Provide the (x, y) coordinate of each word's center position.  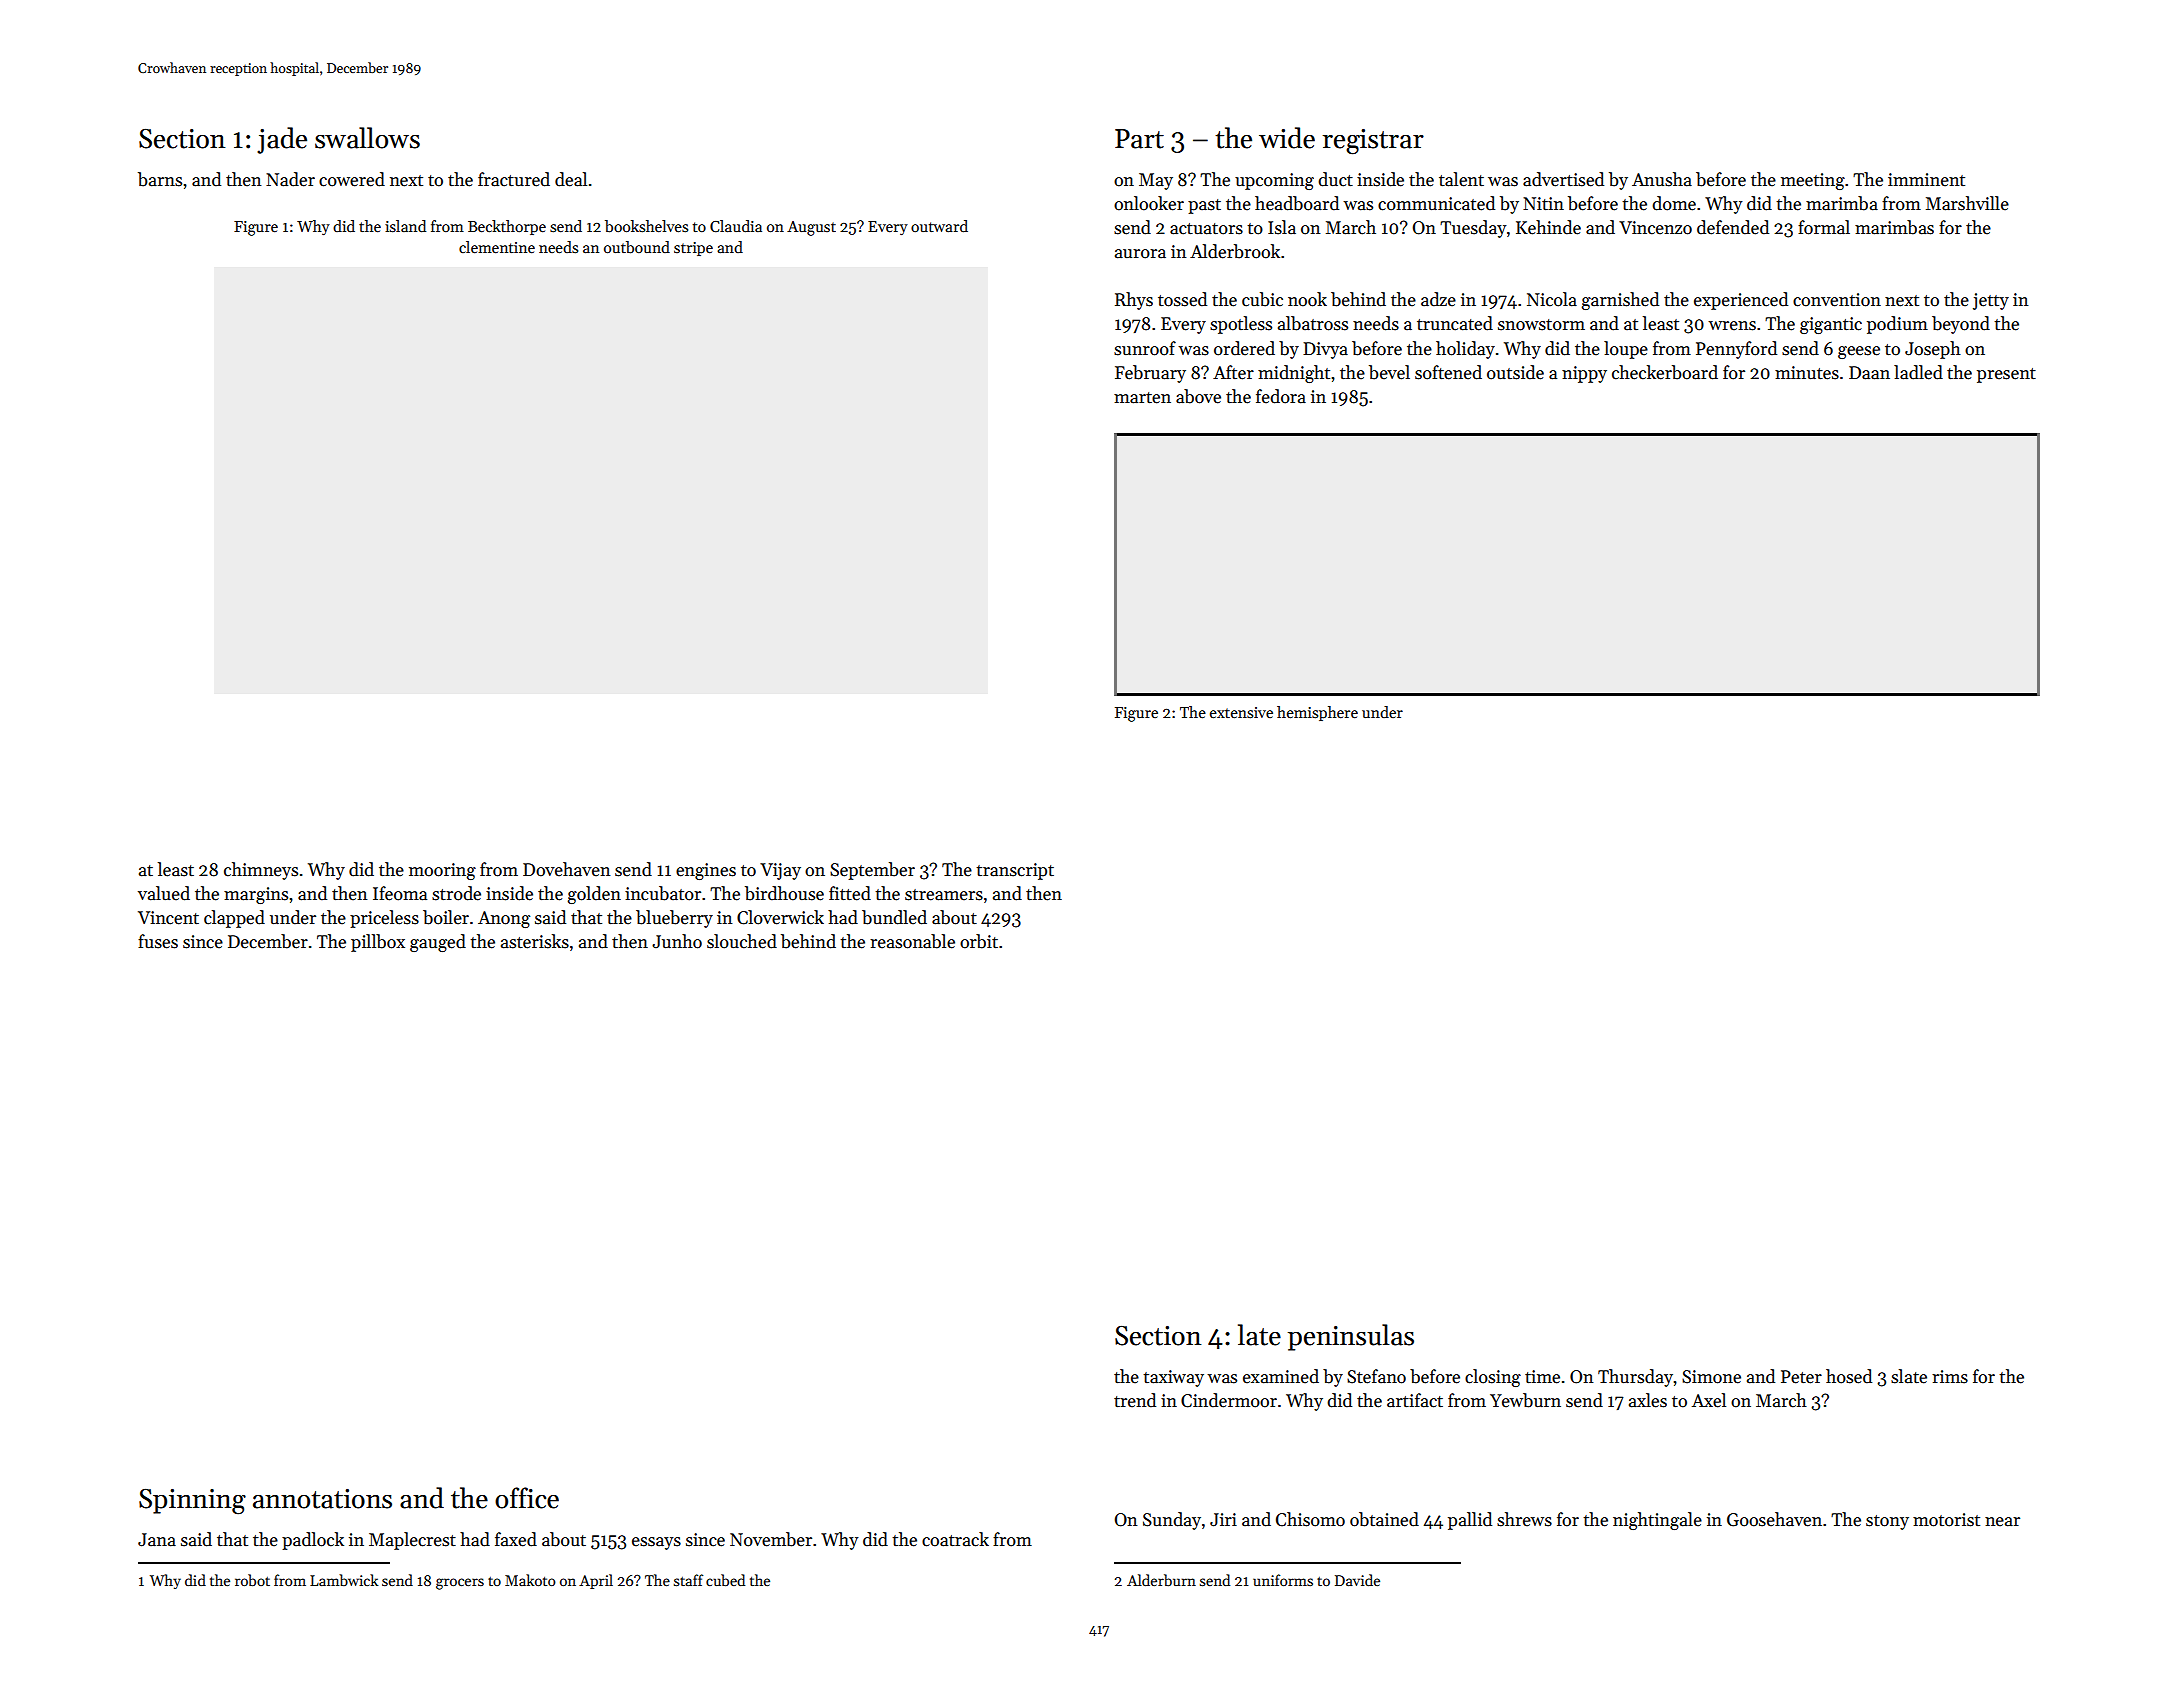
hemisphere (1317, 713)
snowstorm (1541, 325)
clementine (497, 247)
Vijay (780, 871)
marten (1142, 398)
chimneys (261, 871)
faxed (516, 1539)
